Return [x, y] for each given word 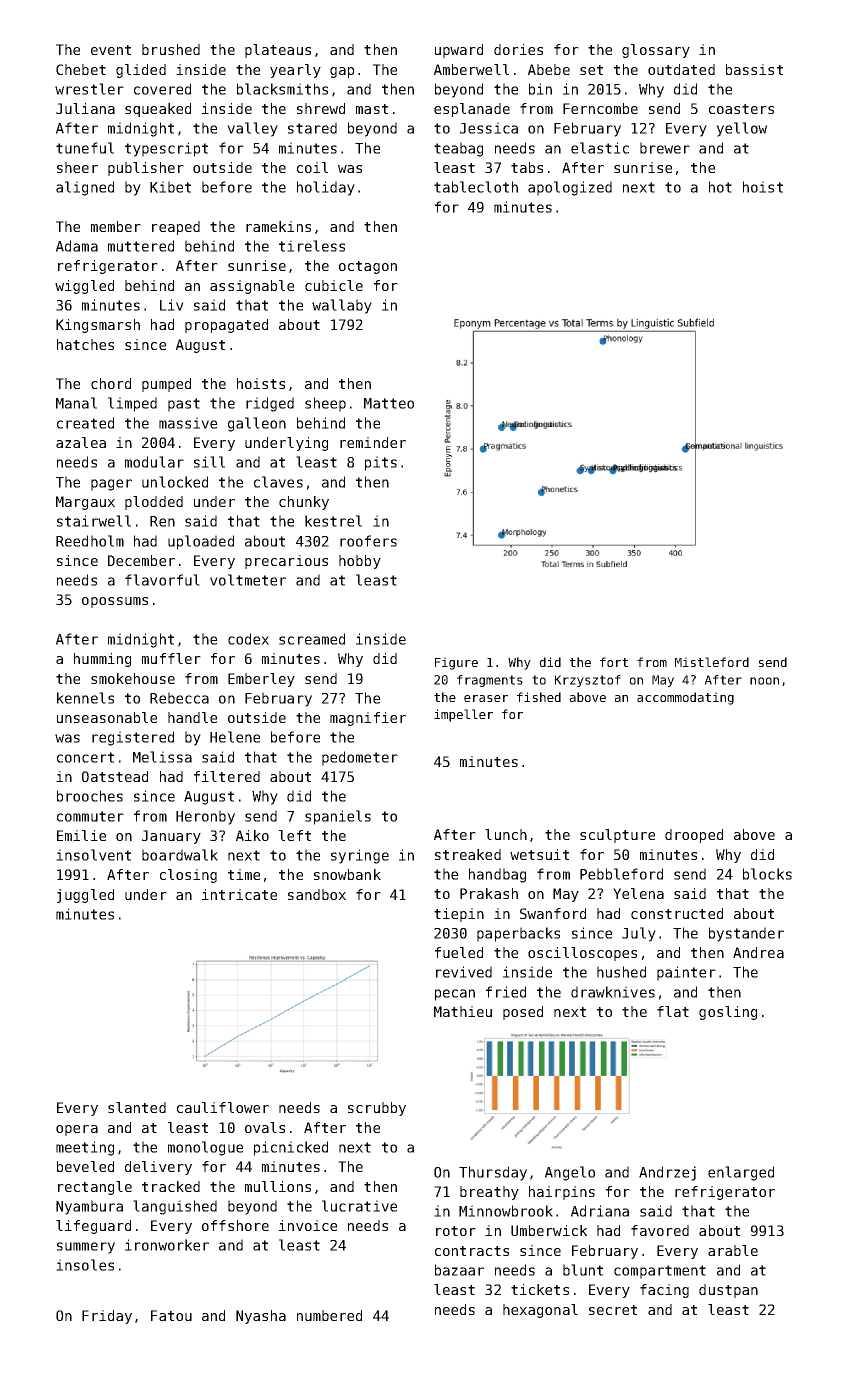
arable [733, 1250]
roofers [368, 541]
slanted [137, 1107]
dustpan [728, 1291]
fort [614, 662]
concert [85, 757]
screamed [312, 639]
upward [459, 51]
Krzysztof [588, 681]
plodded [154, 503]
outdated [681, 69]
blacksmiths [282, 89]
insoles [85, 1265]
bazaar [459, 1270]
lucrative [359, 1206]
